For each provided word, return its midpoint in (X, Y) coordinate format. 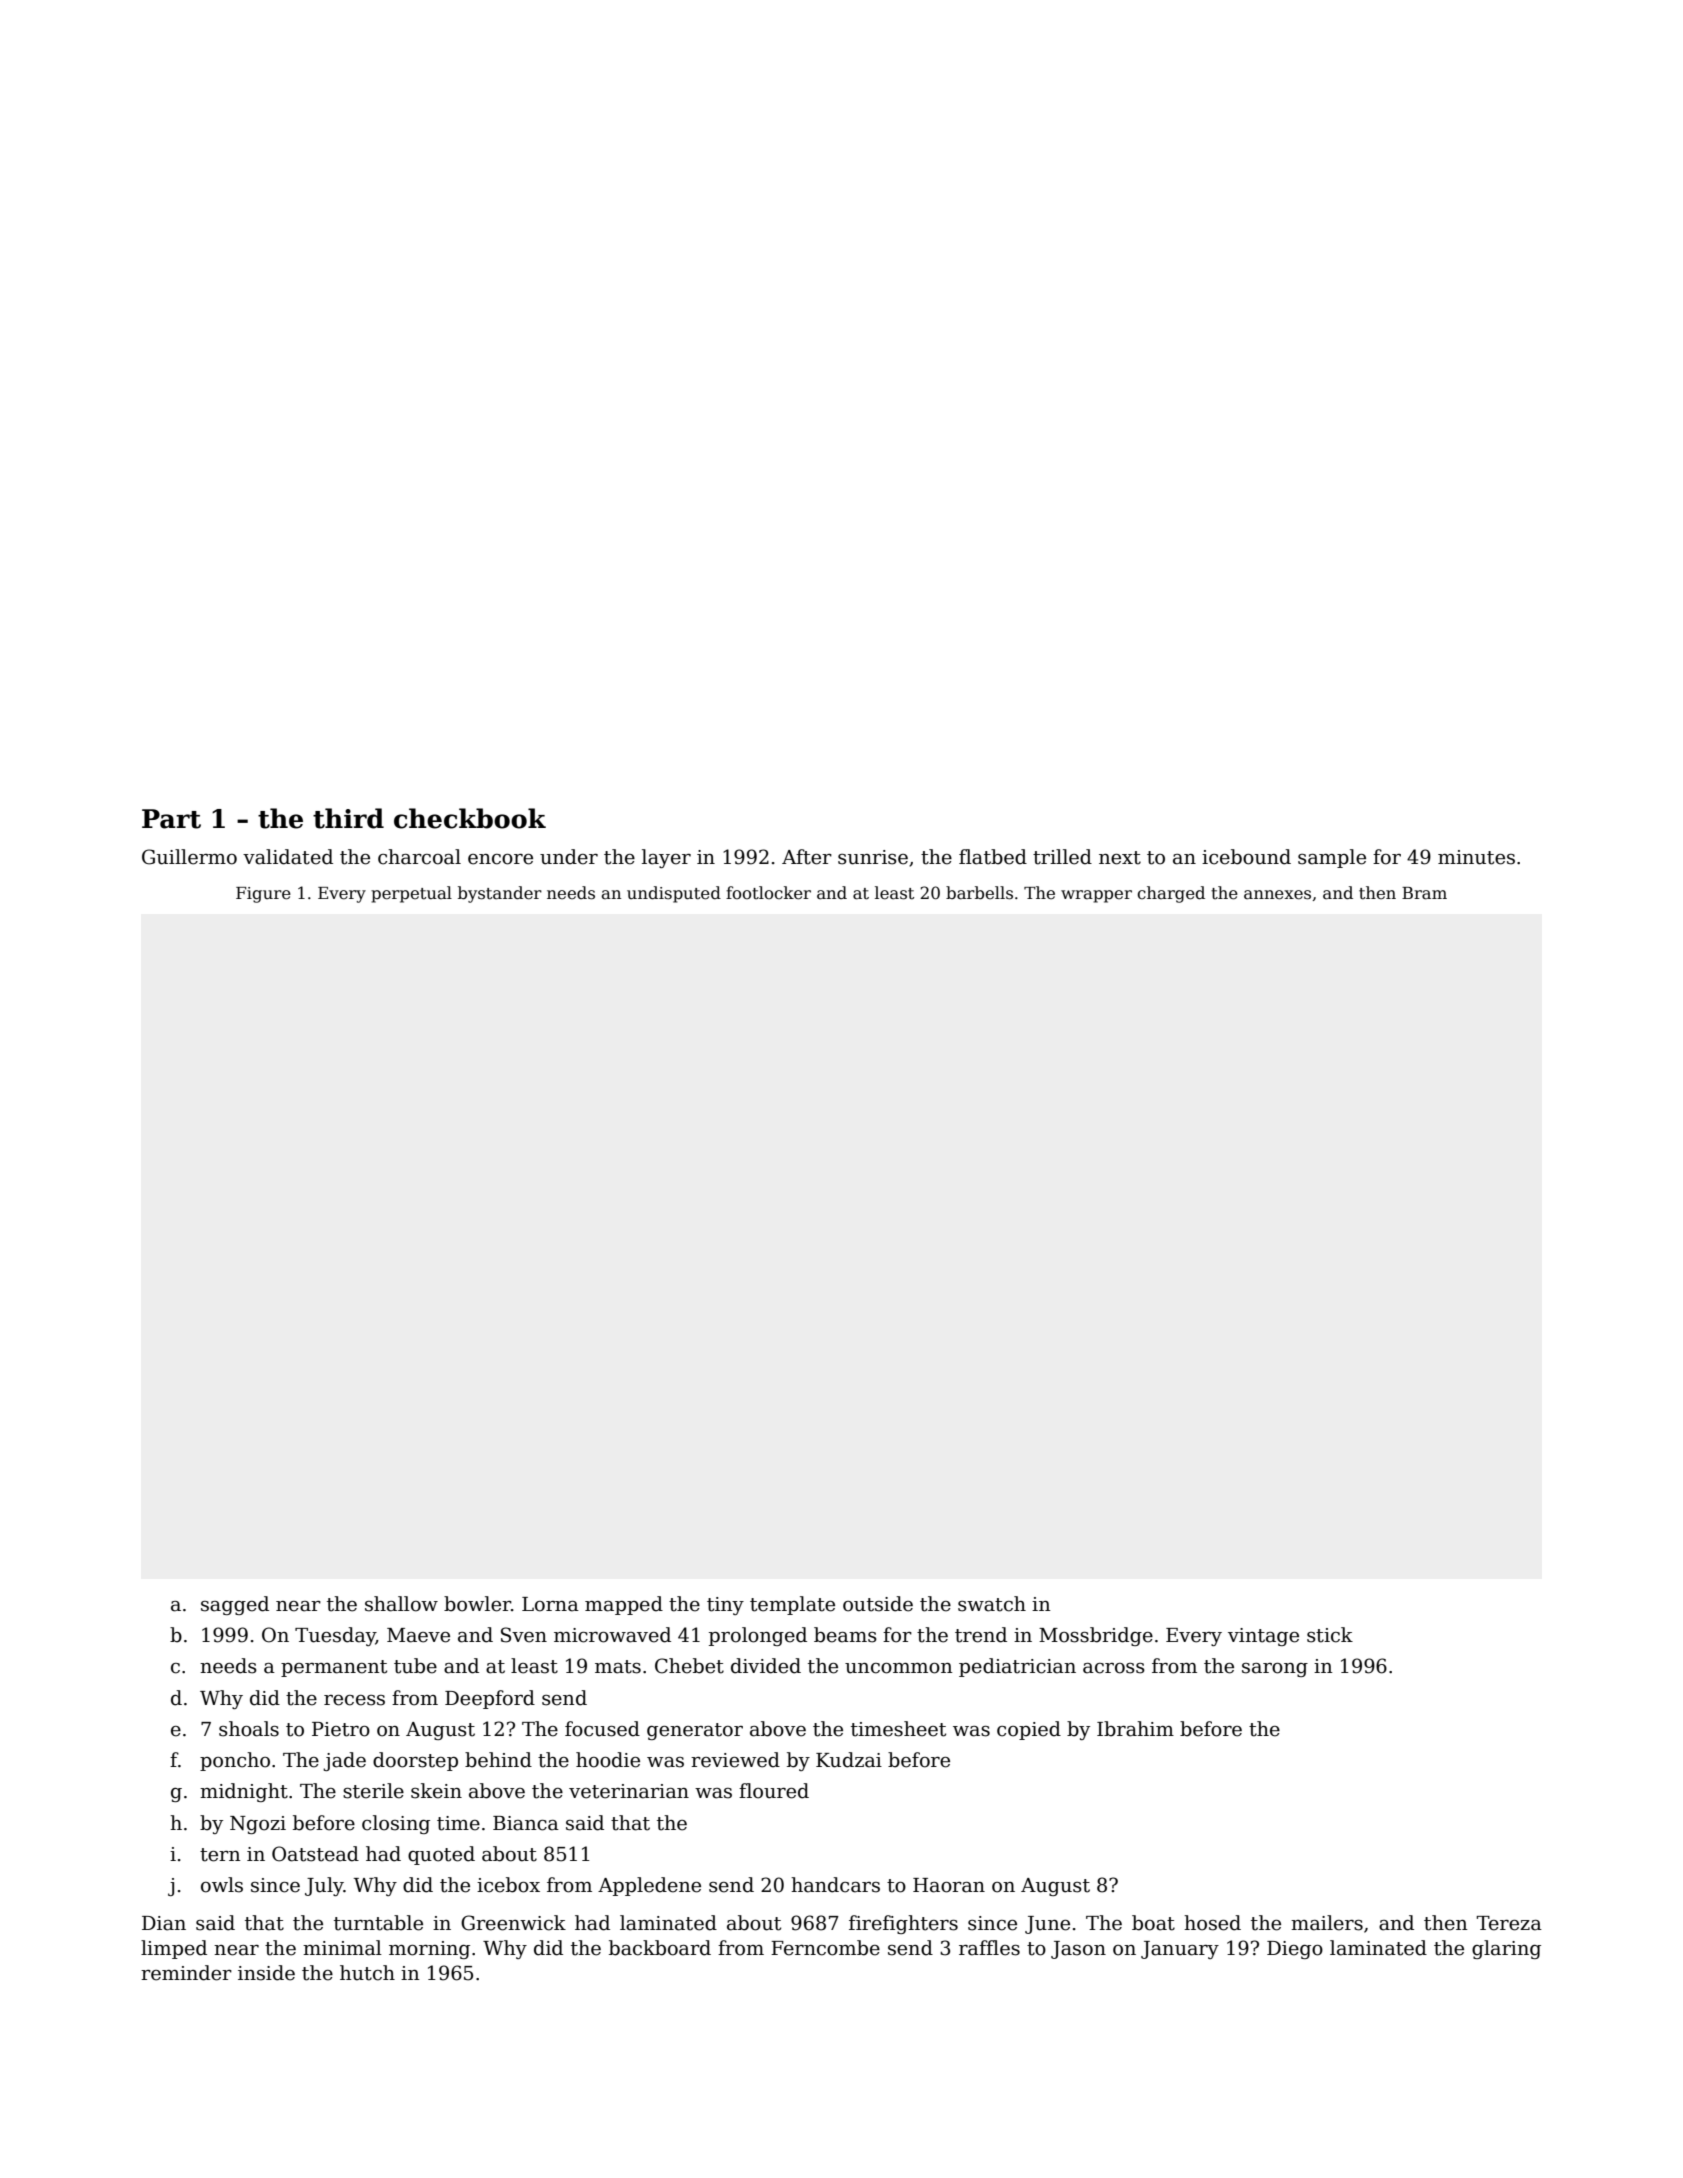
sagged (235, 1605)
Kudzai (849, 1760)
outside (878, 1604)
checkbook (470, 818)
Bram (1424, 893)
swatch (992, 1604)
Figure (263, 895)
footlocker (768, 893)
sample (1332, 858)
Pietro (341, 1729)
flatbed (993, 857)
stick (1330, 1635)
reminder (186, 1973)
